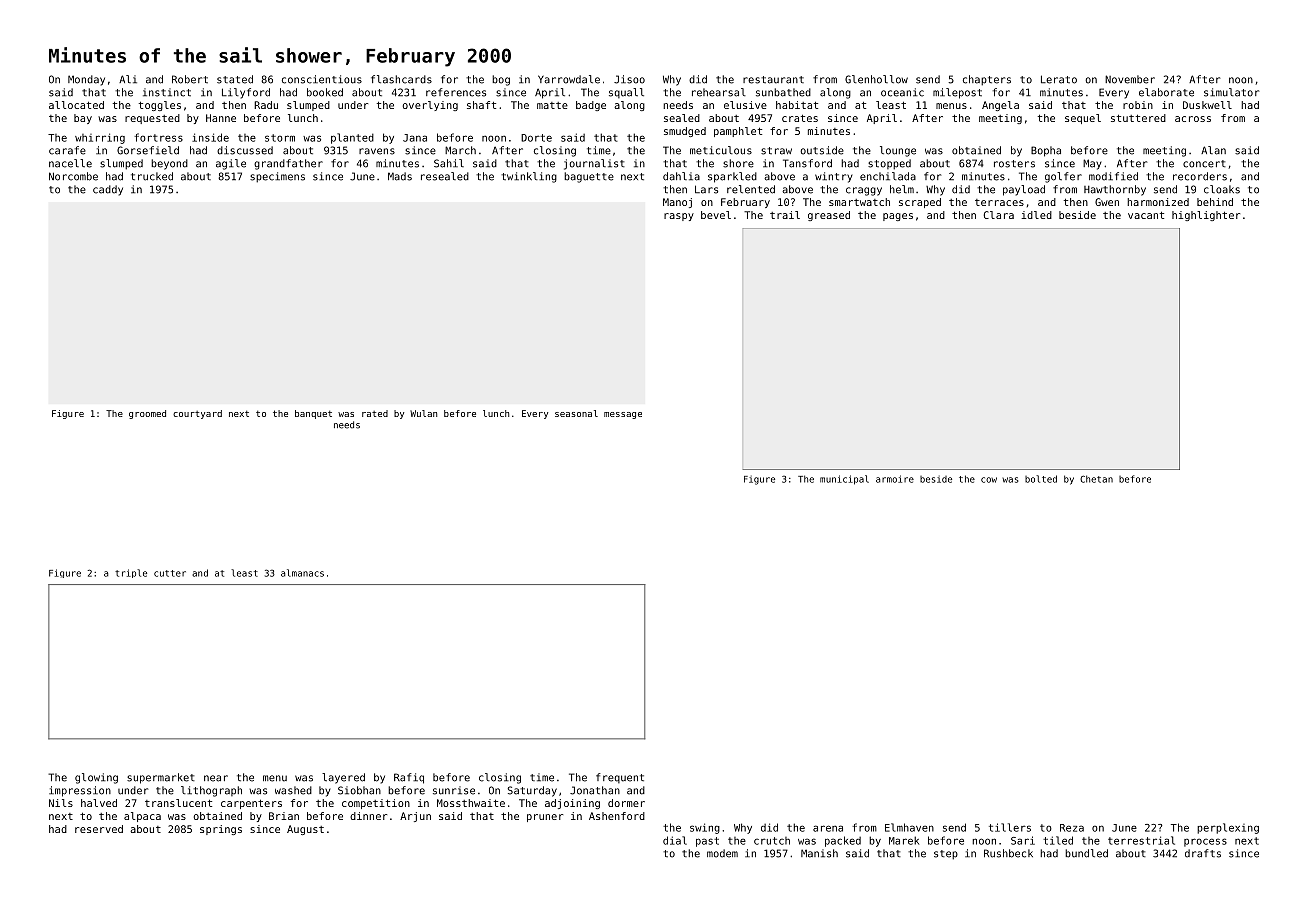 This screenshot has width=1308, height=924. Describe the element at coordinates (147, 414) in the screenshot. I see `groomed` at that location.
